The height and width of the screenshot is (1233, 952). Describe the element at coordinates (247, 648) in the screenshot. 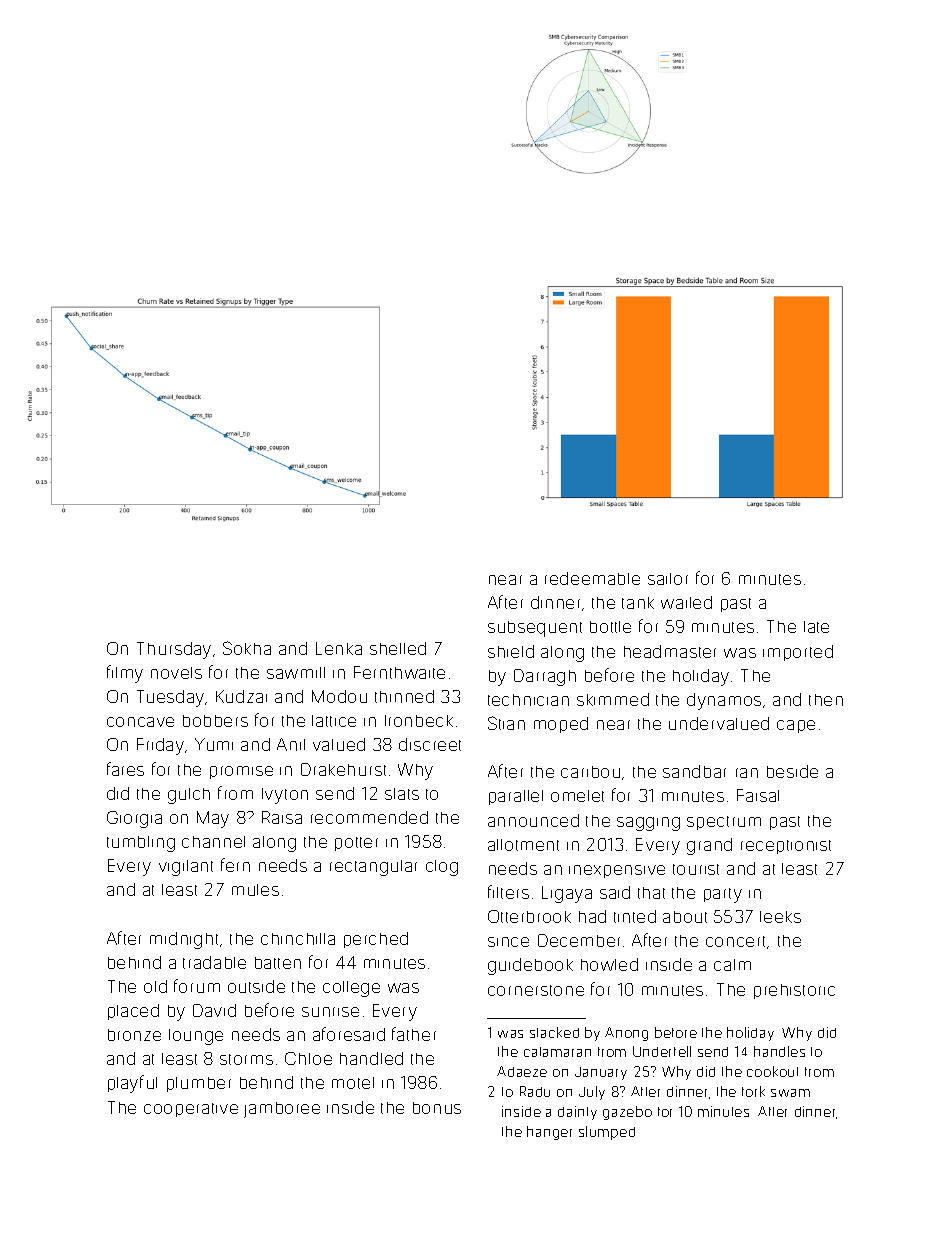

I see `Sokha` at that location.
